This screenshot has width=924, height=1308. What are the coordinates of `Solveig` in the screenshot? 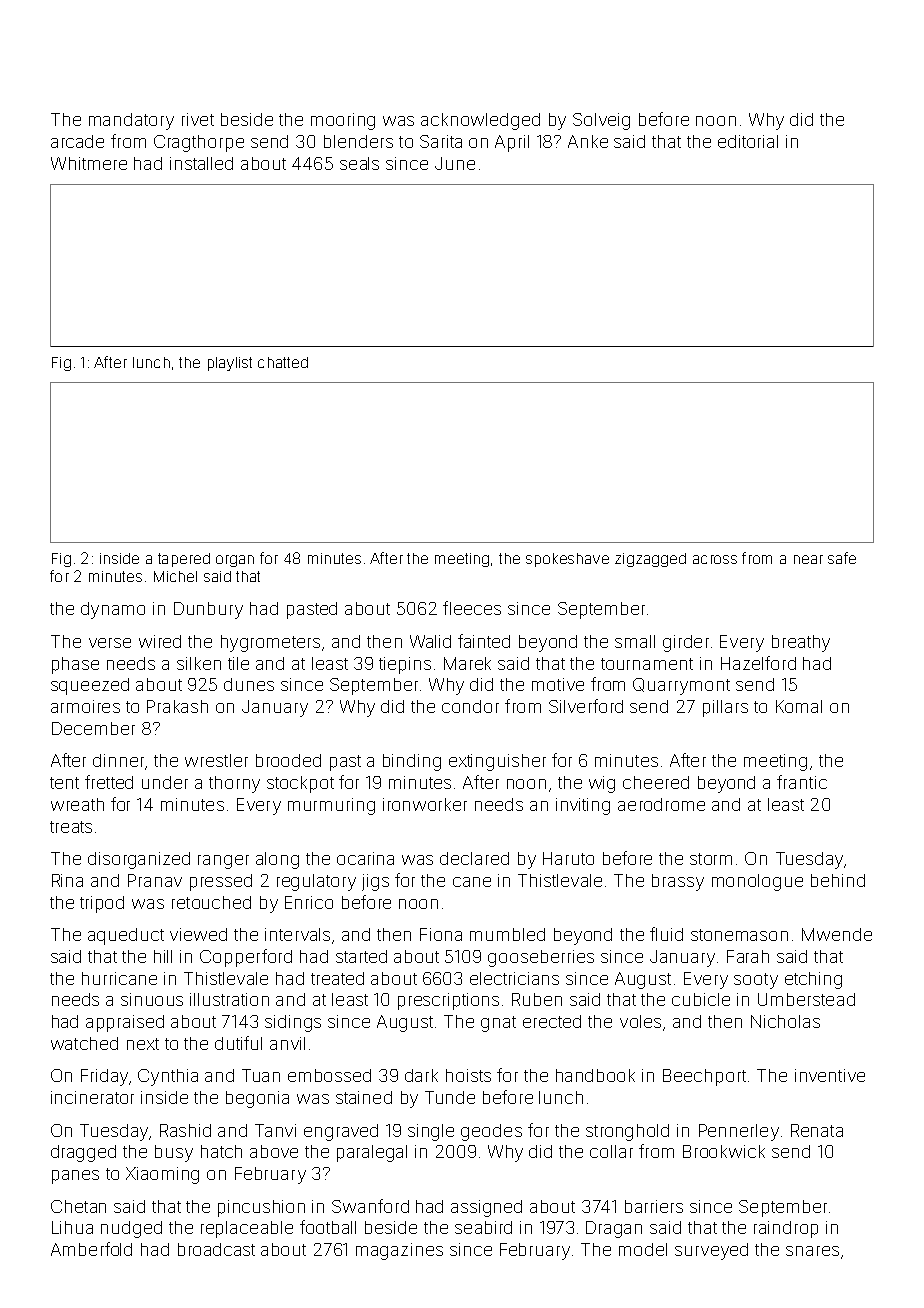 It's located at (601, 121).
